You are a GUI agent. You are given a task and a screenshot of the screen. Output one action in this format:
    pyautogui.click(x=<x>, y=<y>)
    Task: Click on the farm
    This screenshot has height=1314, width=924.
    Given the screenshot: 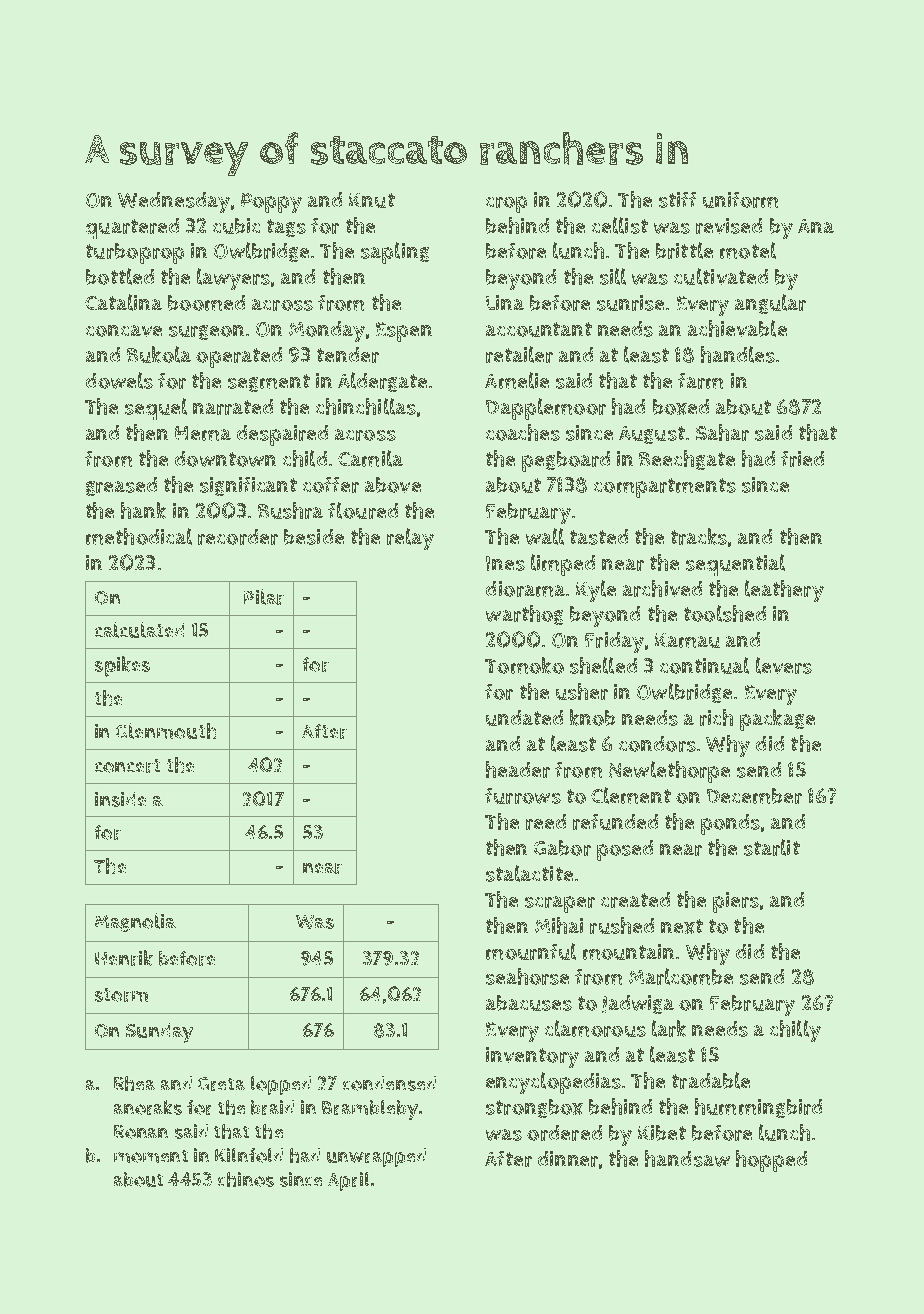 What is the action you would take?
    pyautogui.click(x=700, y=381)
